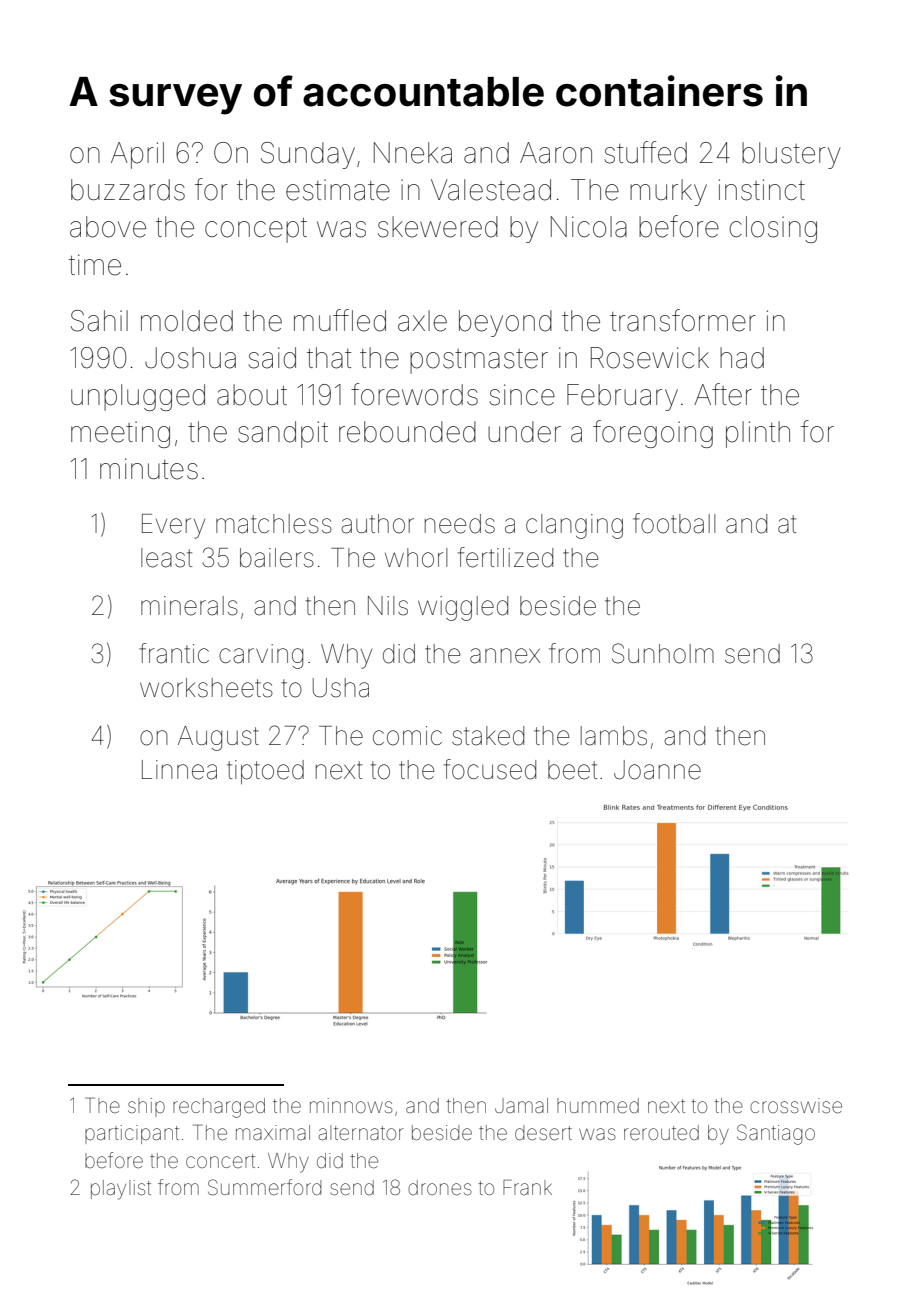 Image resolution: width=924 pixels, height=1311 pixels. I want to click on axle, so click(422, 321).
